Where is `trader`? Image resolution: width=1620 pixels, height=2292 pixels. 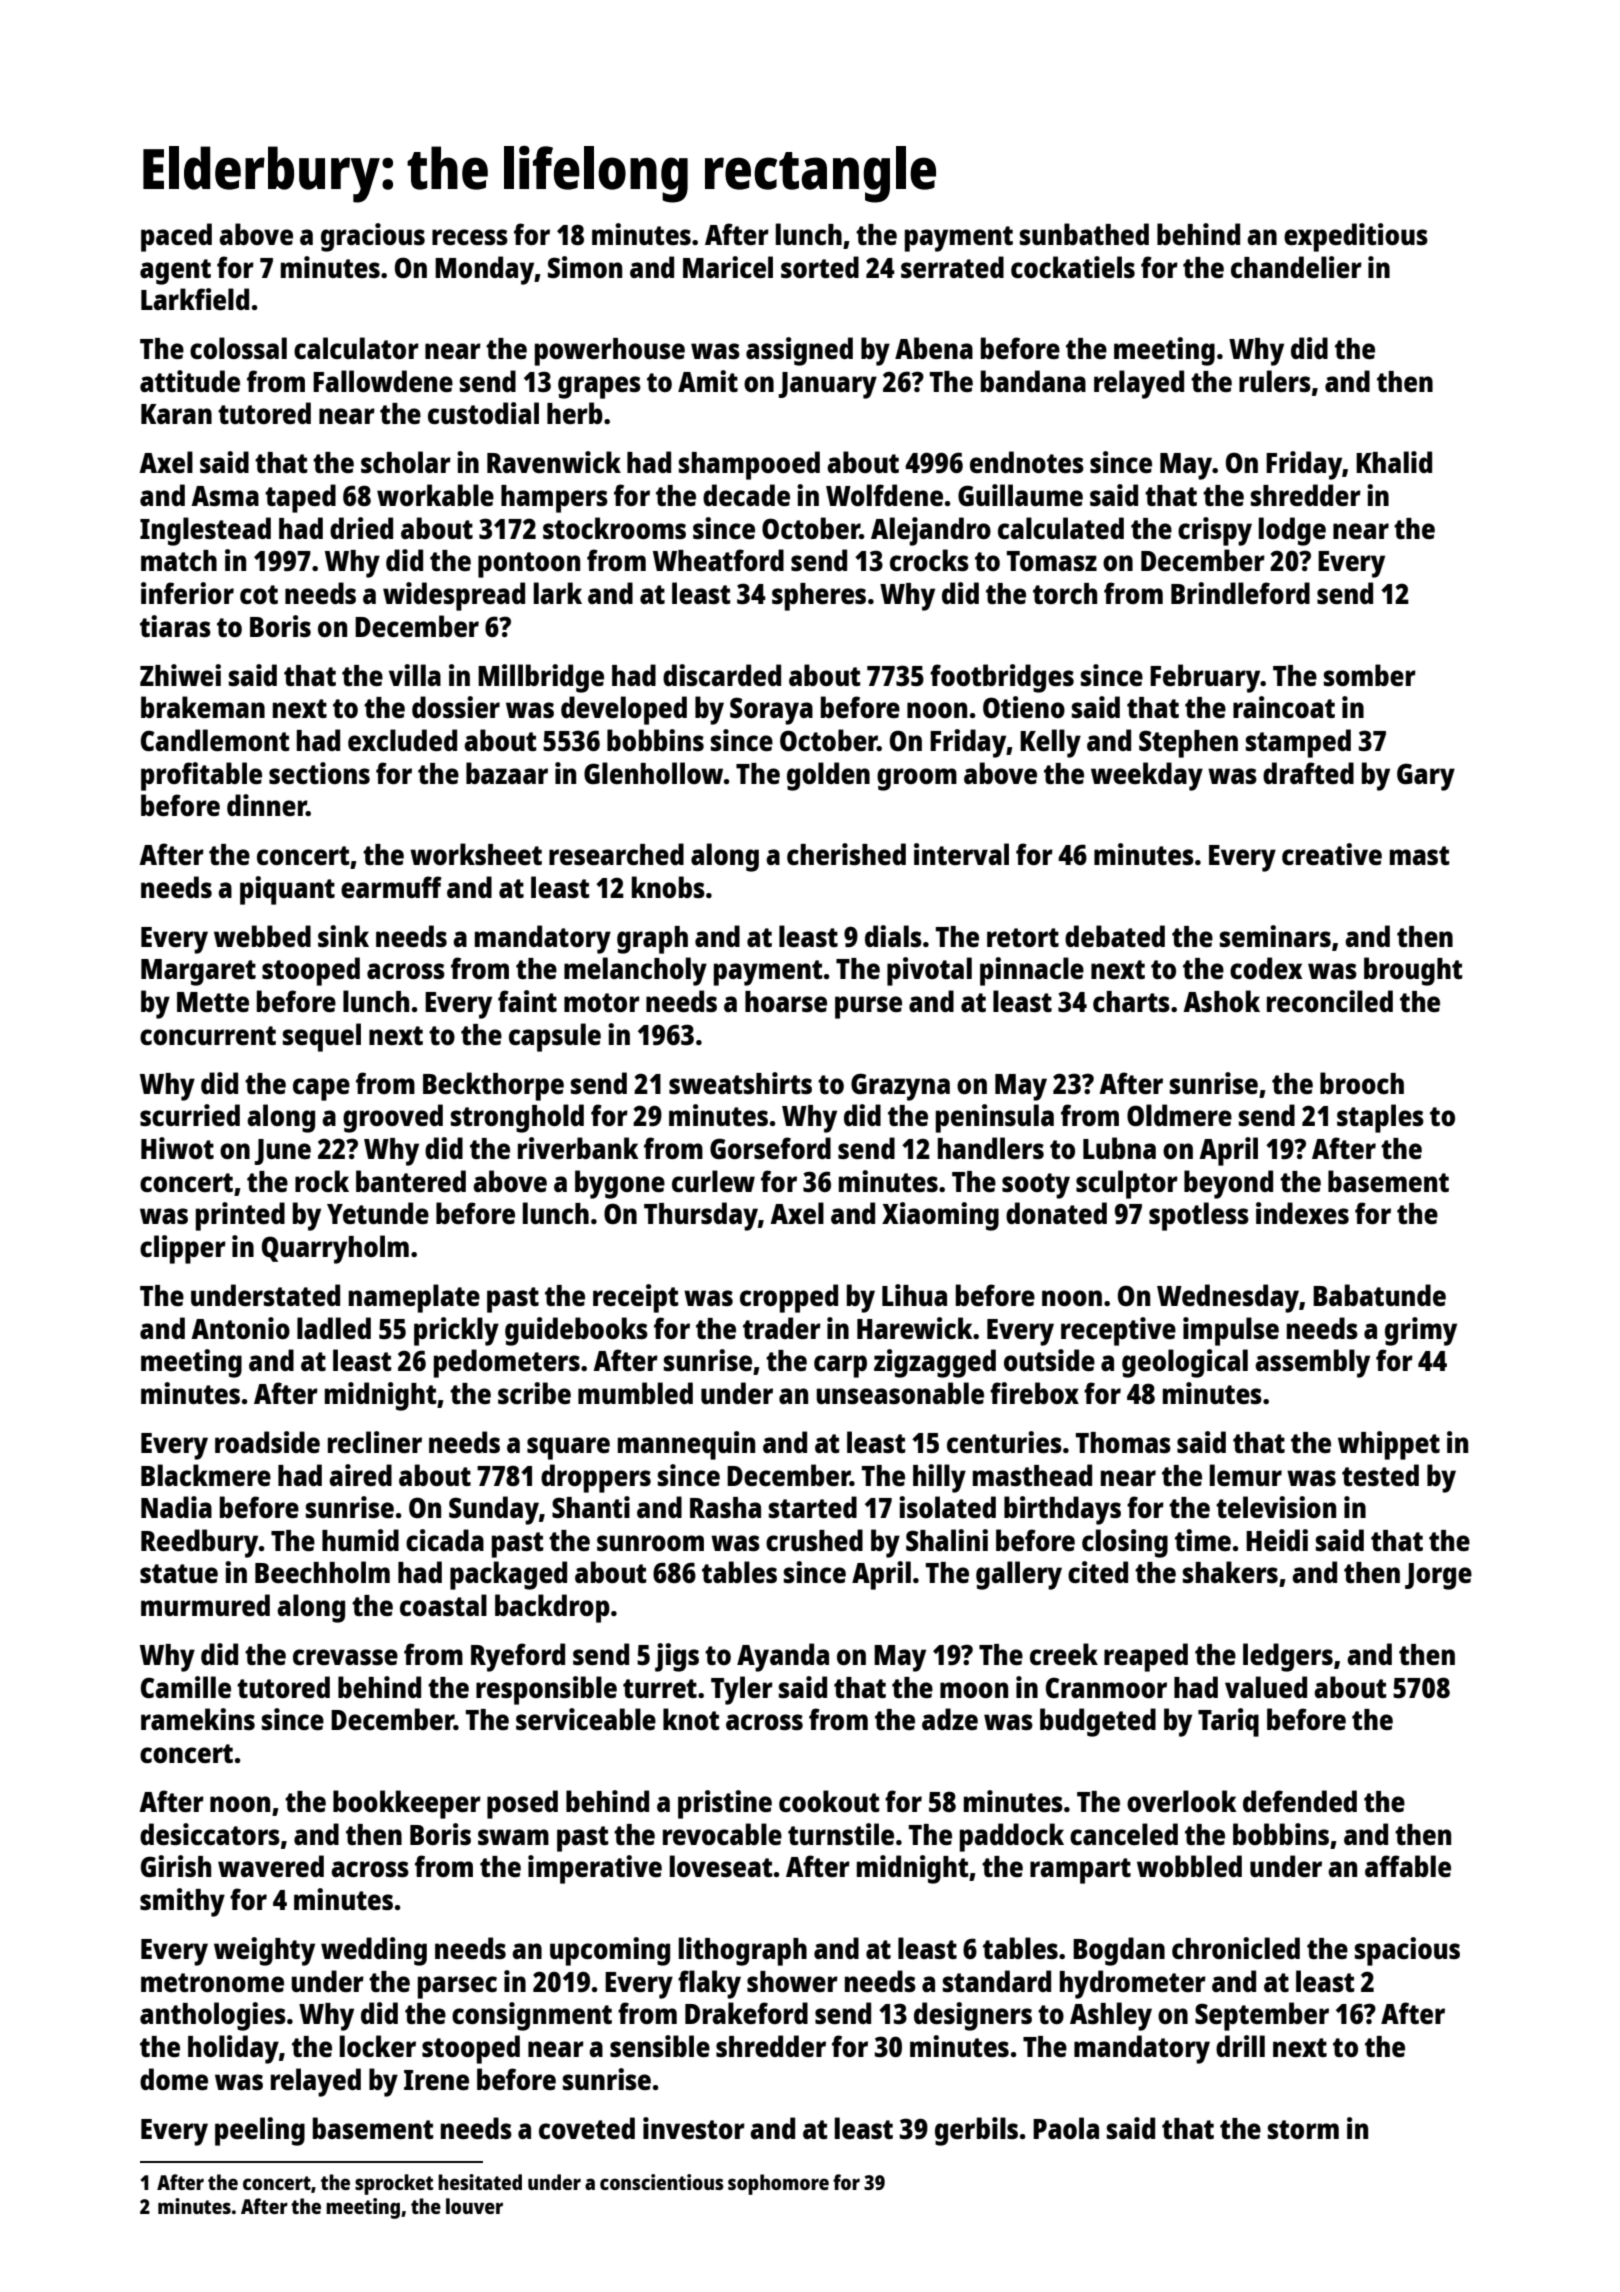
trader is located at coordinates (782, 1328).
